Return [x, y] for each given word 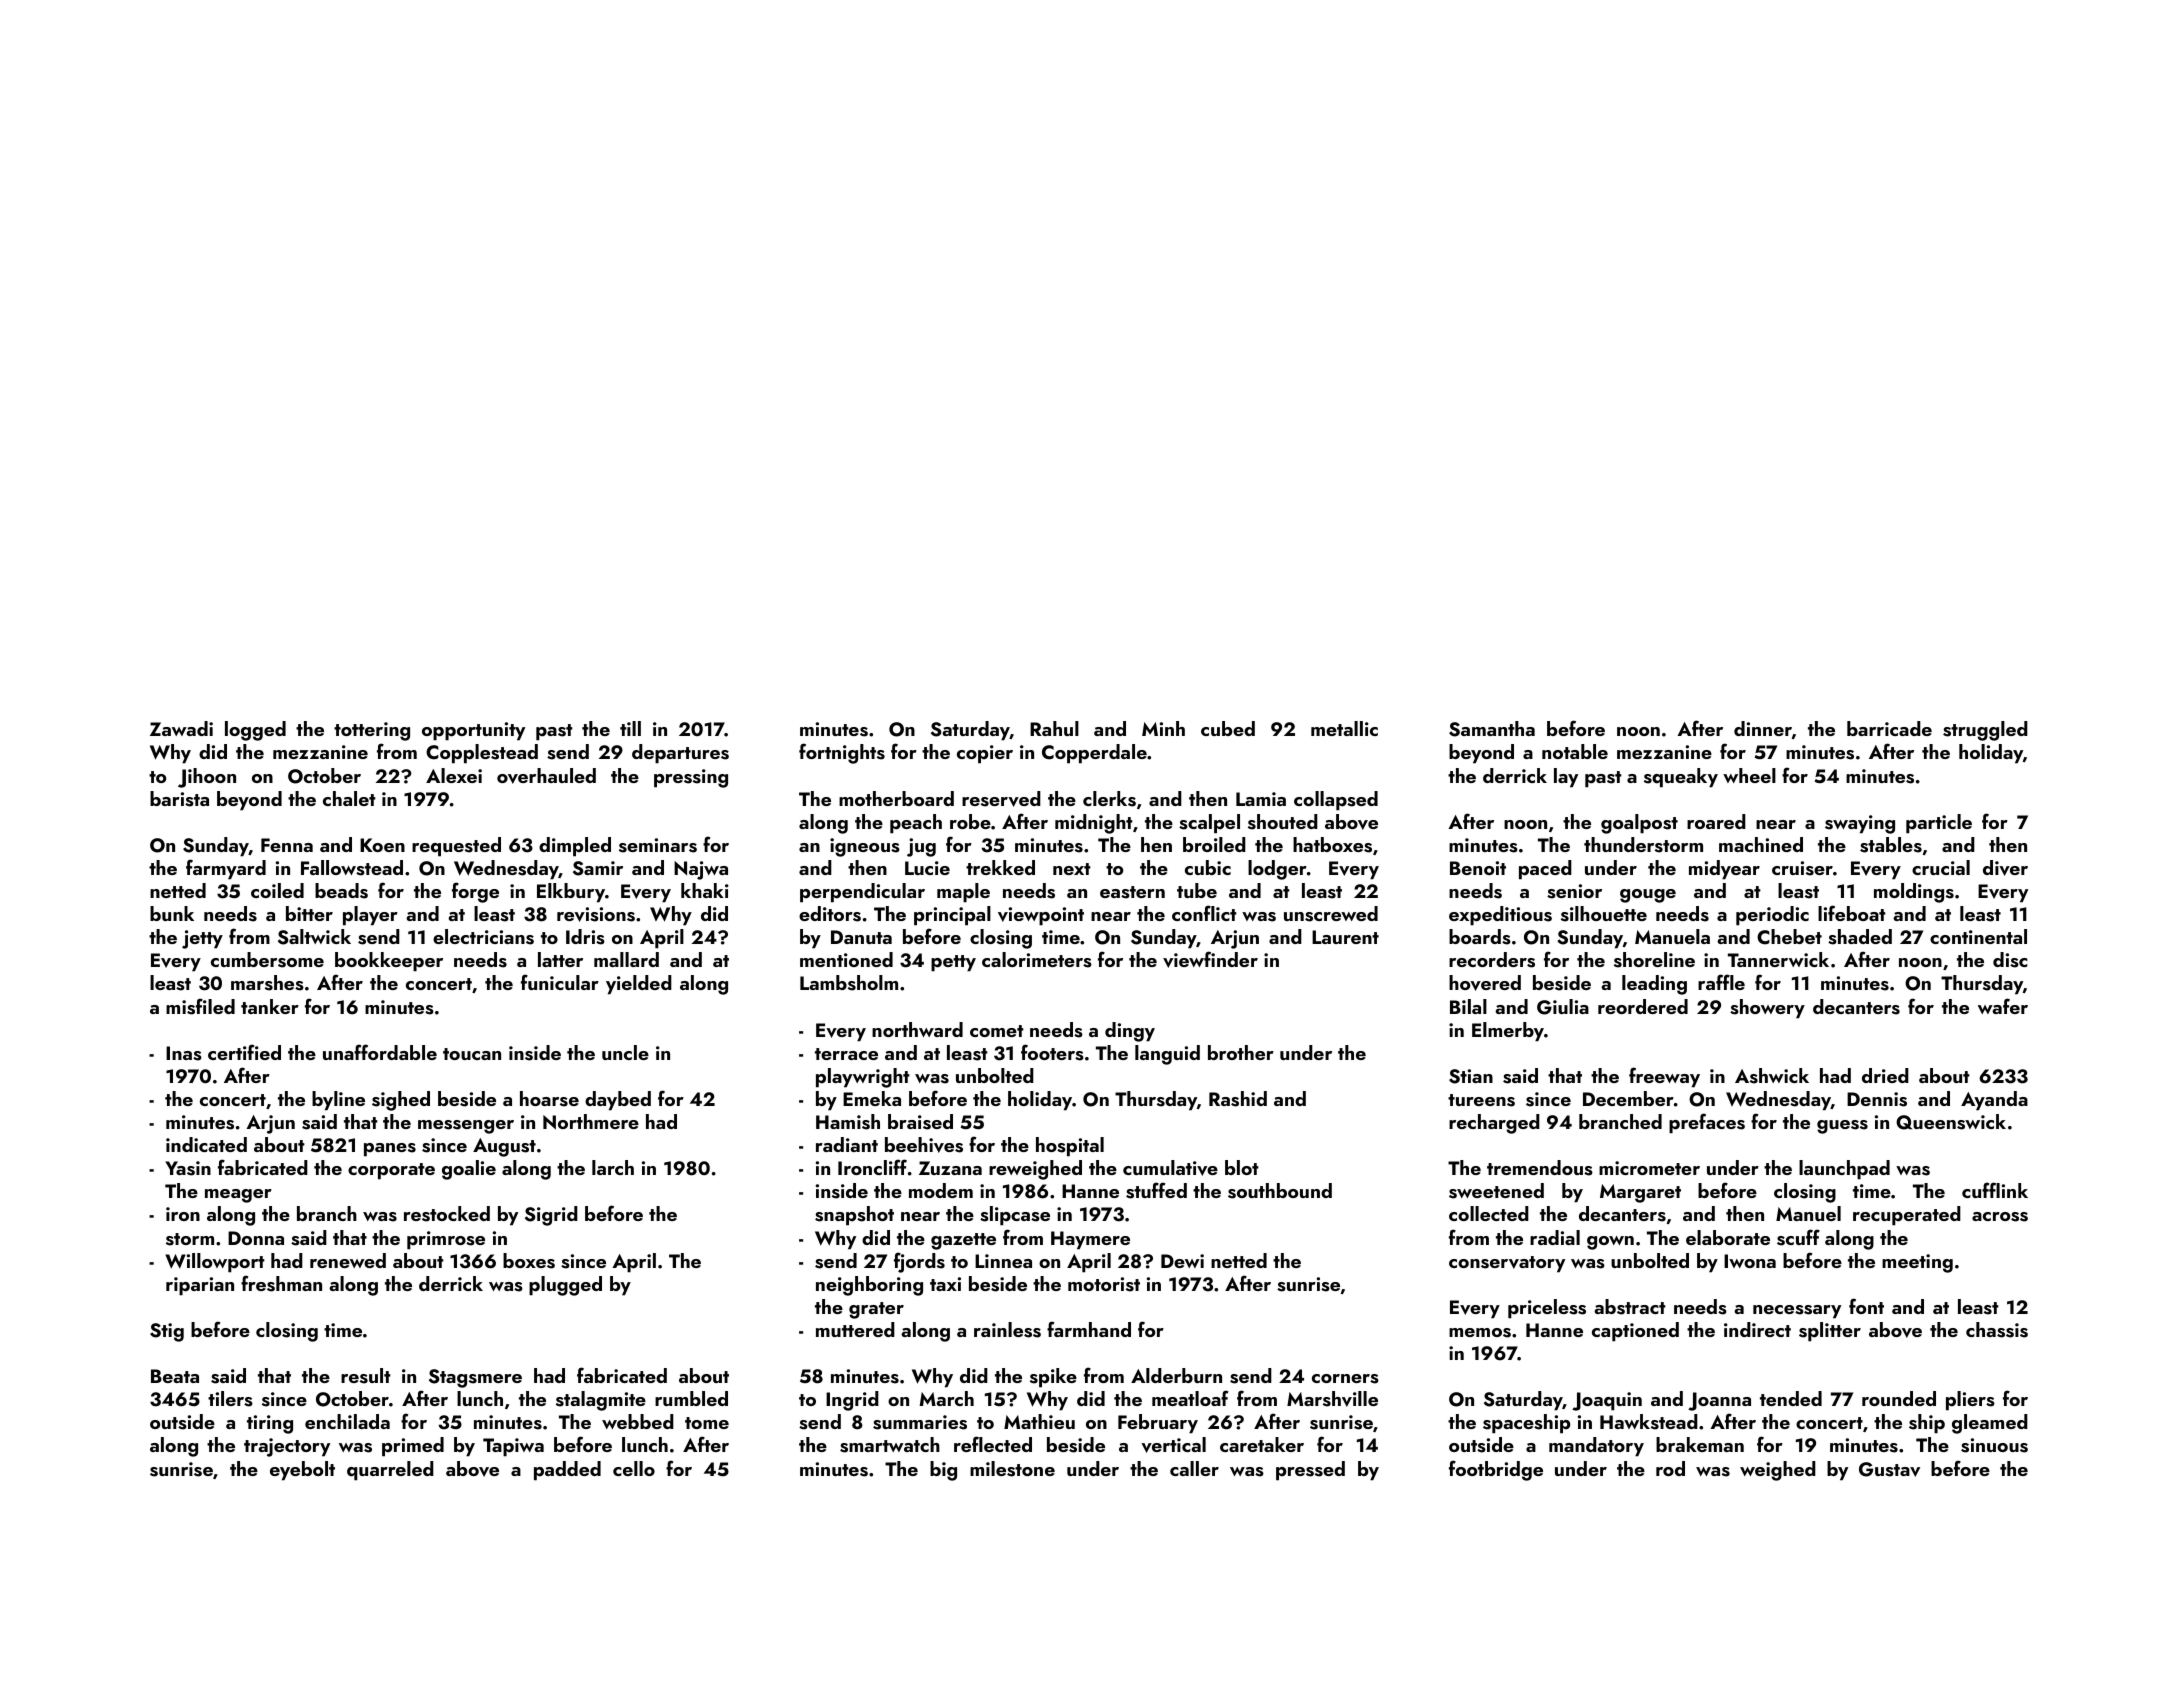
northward [917, 1029]
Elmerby [1508, 1032]
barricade [1889, 728]
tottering [372, 731]
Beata [175, 1376]
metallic [1344, 728]
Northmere [591, 1122]
